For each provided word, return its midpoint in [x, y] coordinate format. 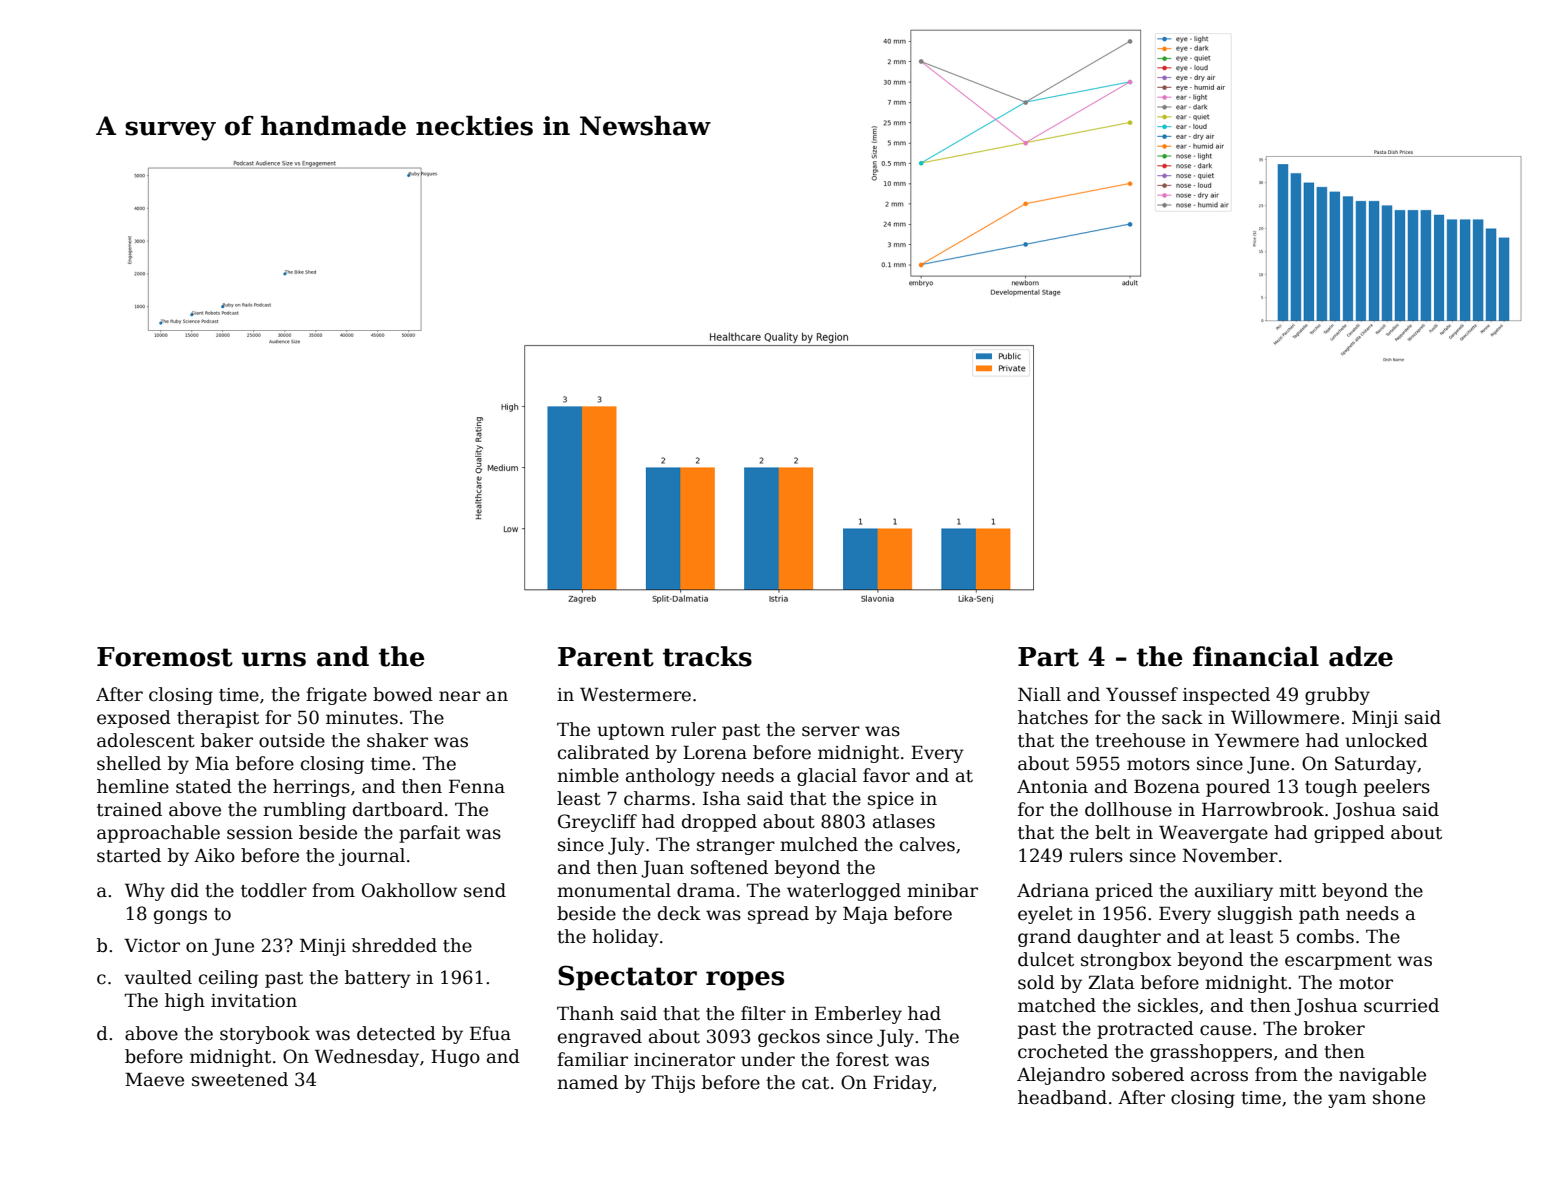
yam [1347, 1101]
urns [274, 659]
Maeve [154, 1079]
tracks [707, 656]
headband [1062, 1097]
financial [1256, 656]
